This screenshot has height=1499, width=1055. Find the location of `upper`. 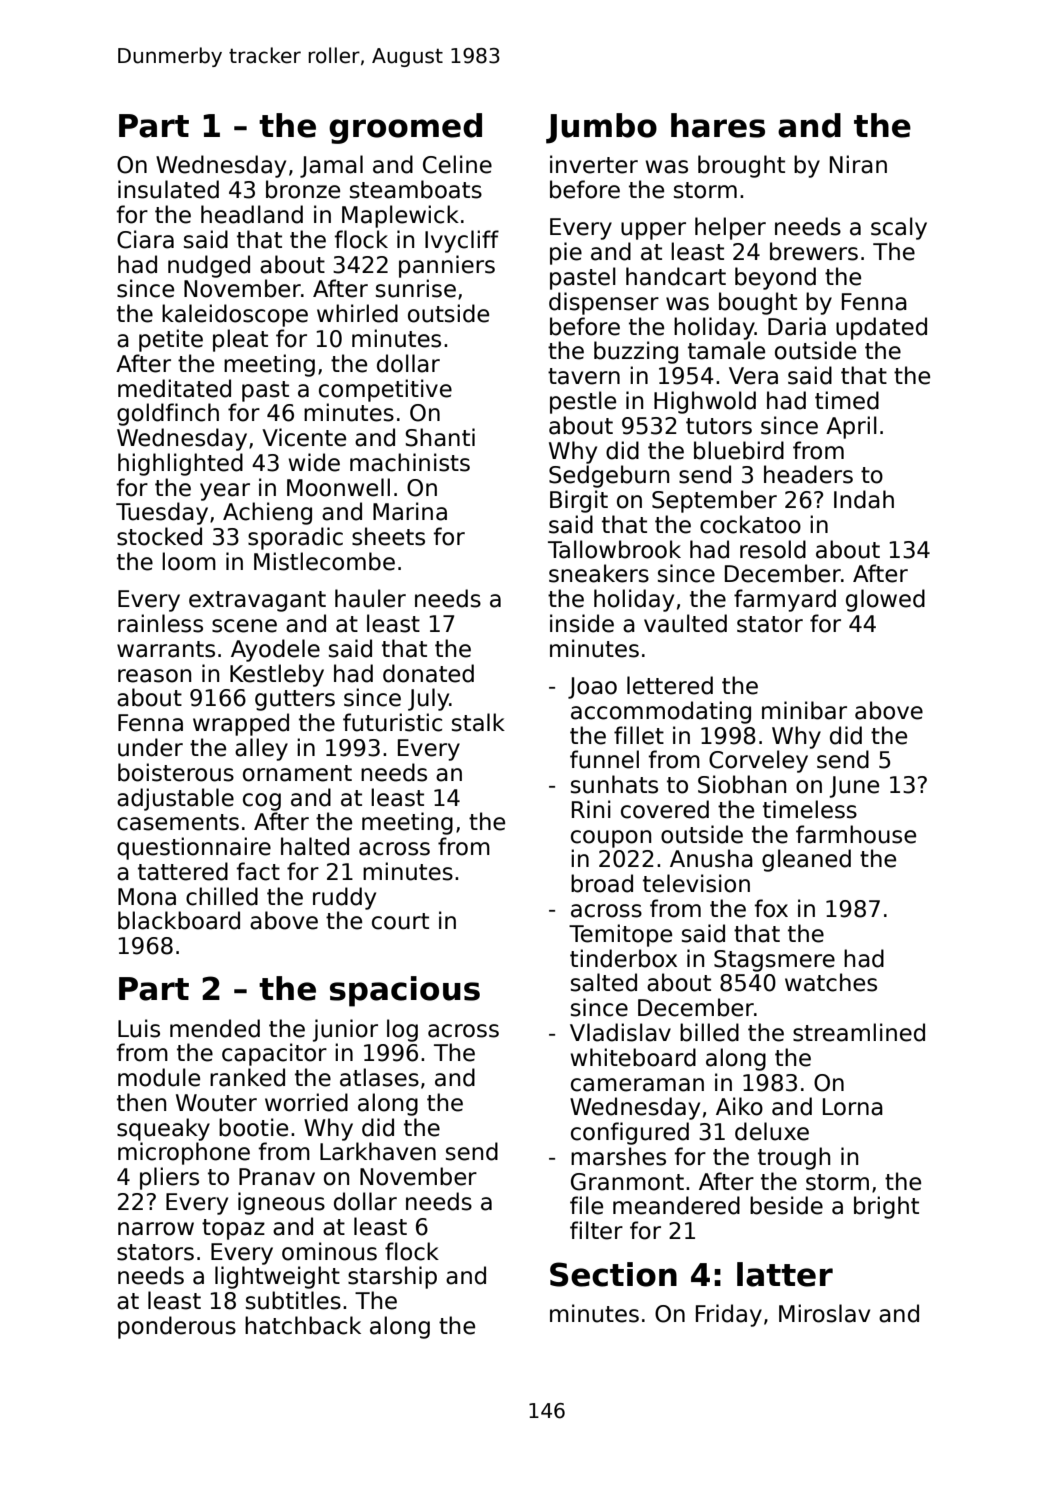

upper is located at coordinates (653, 231).
